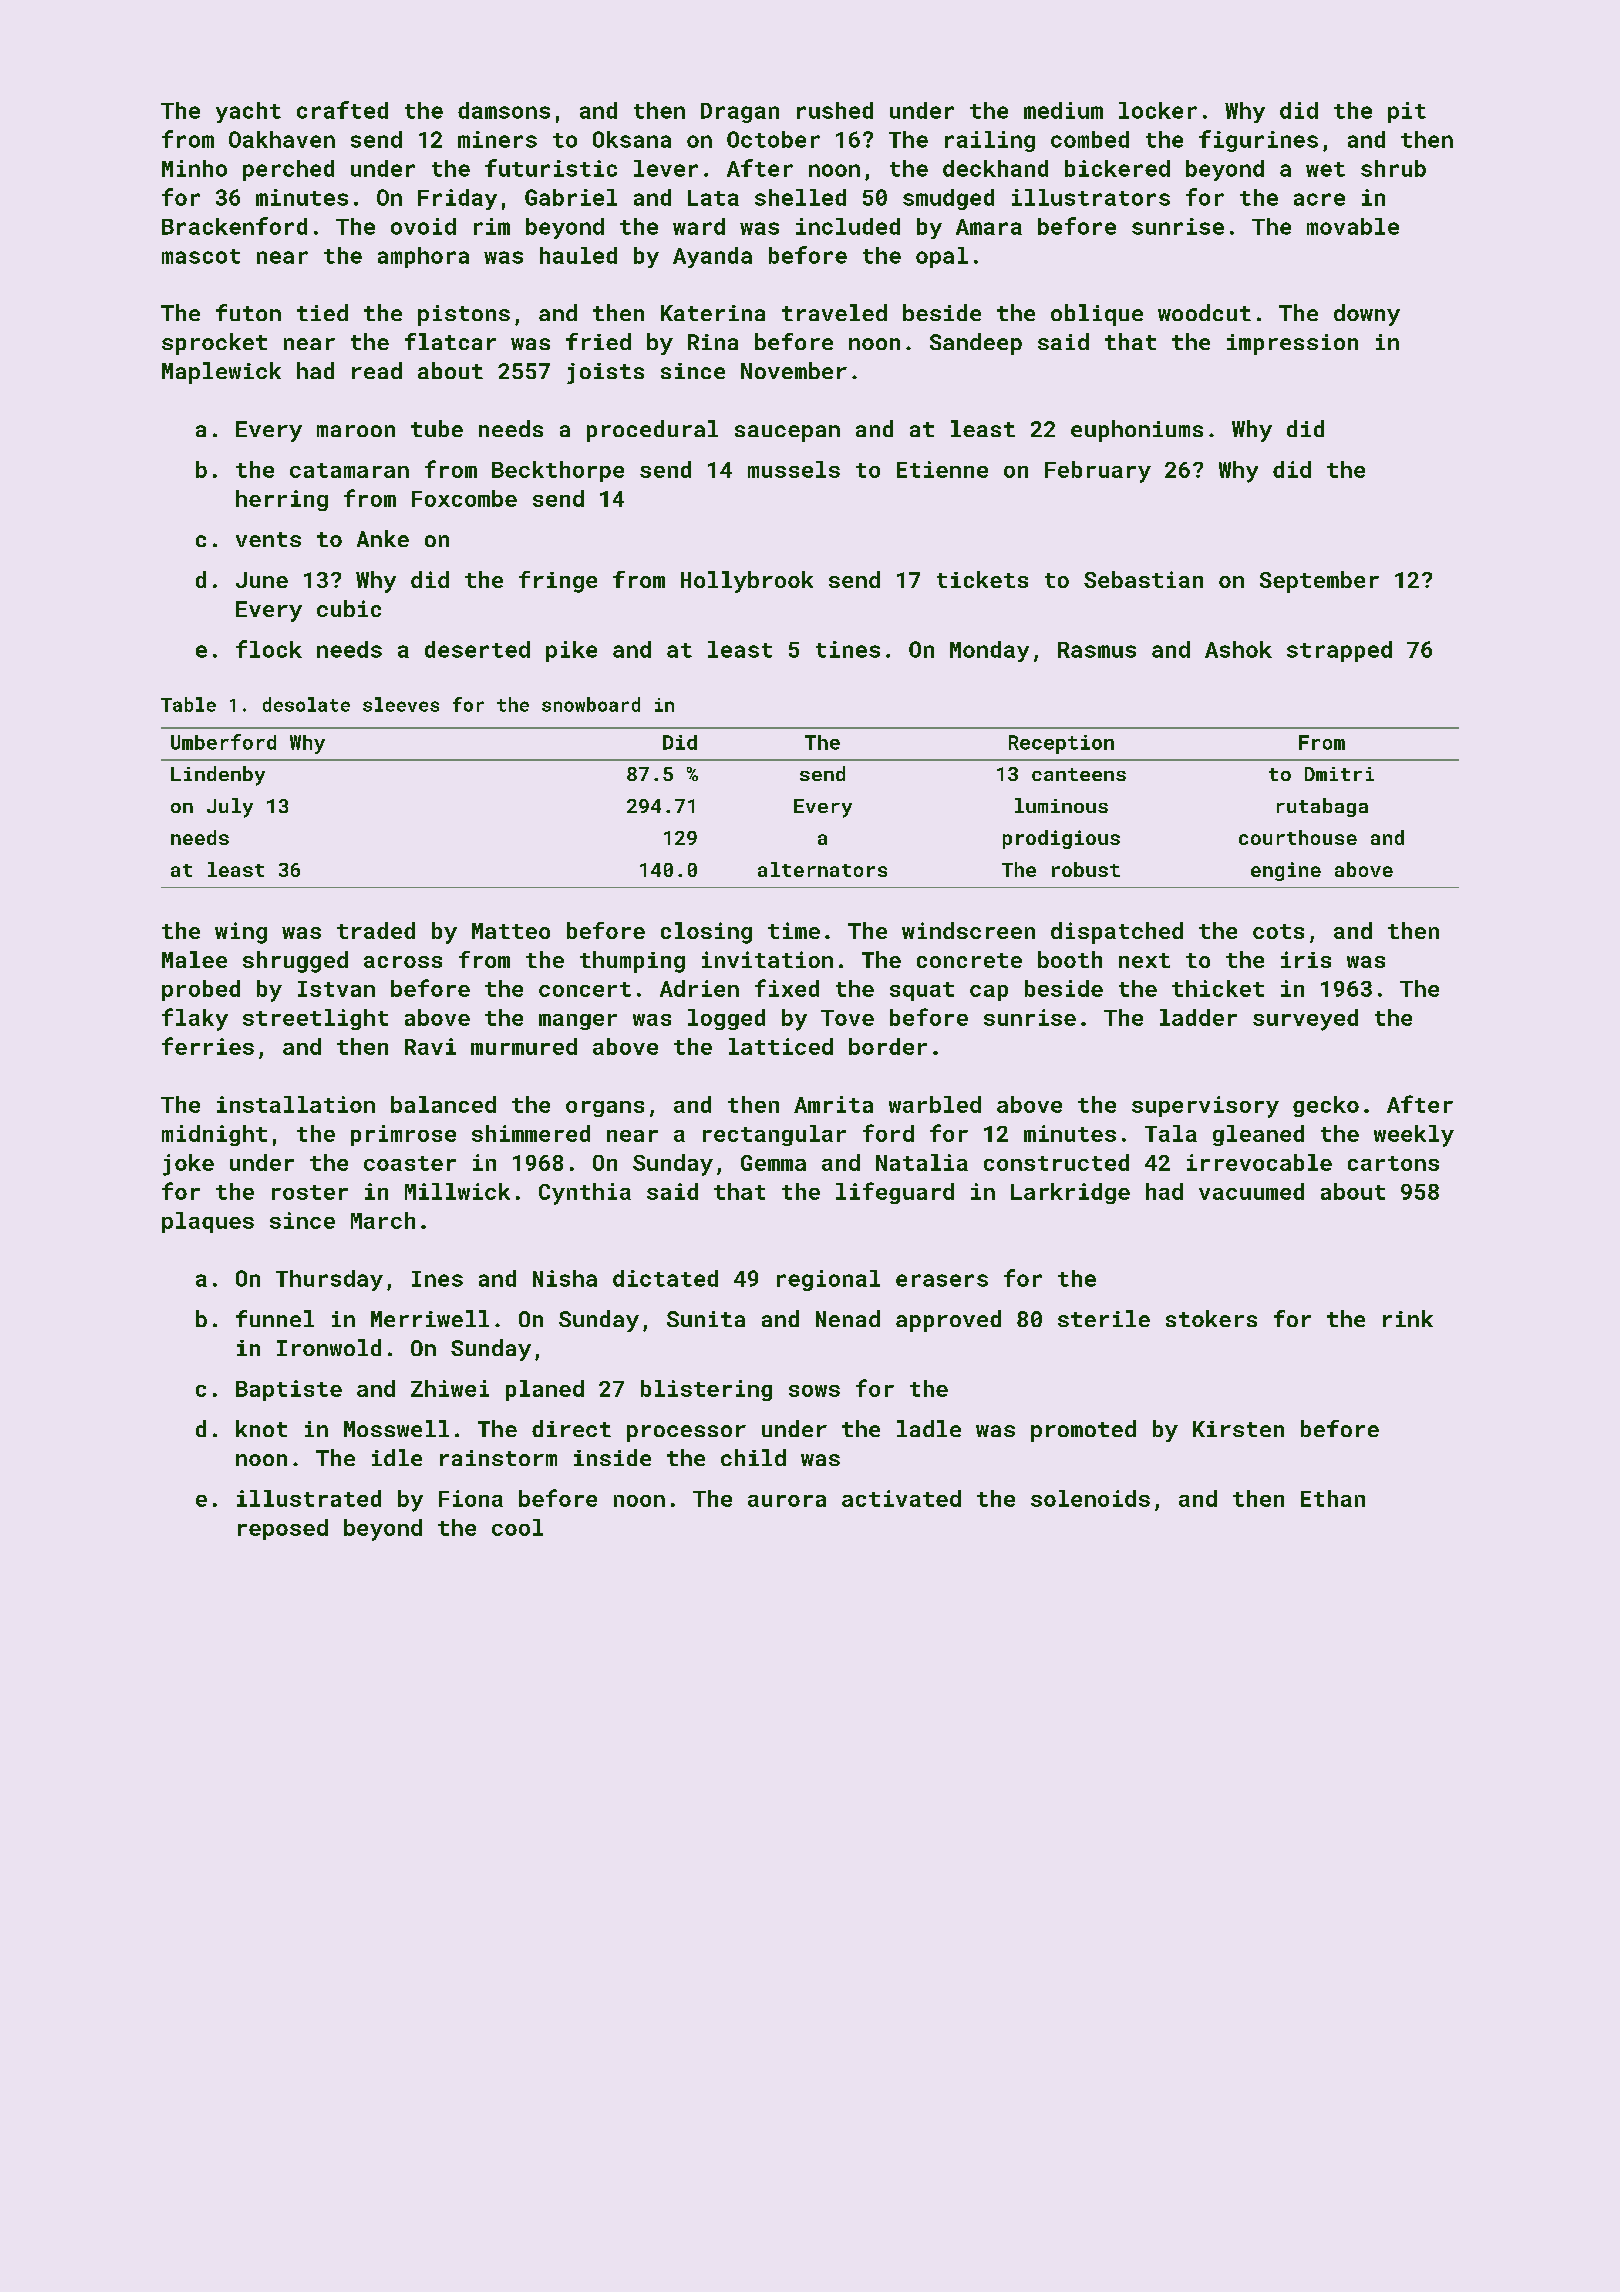  What do you see at coordinates (712, 257) in the document?
I see `Ayanda` at bounding box center [712, 257].
